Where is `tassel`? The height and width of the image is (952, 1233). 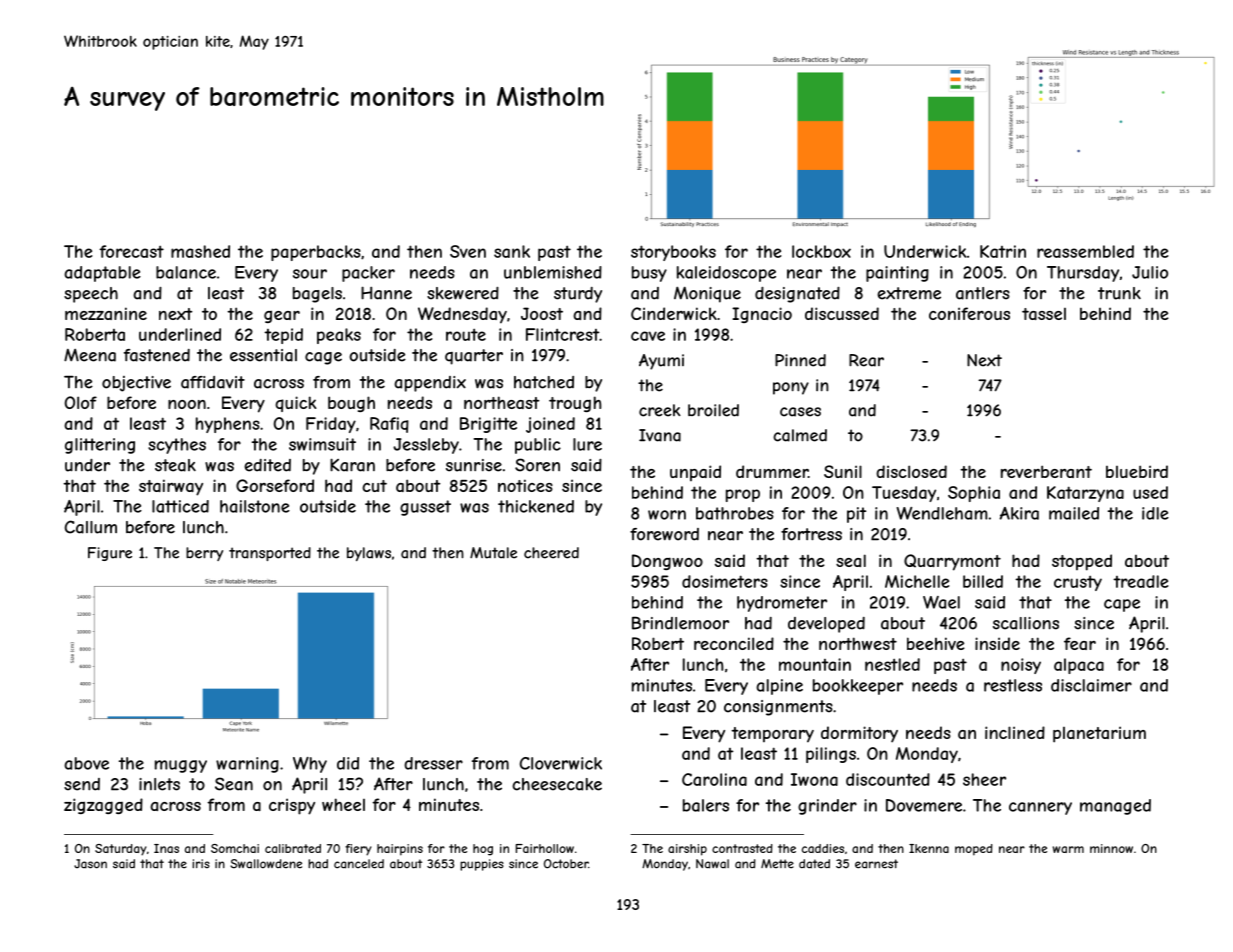
tassel is located at coordinates (1044, 314).
